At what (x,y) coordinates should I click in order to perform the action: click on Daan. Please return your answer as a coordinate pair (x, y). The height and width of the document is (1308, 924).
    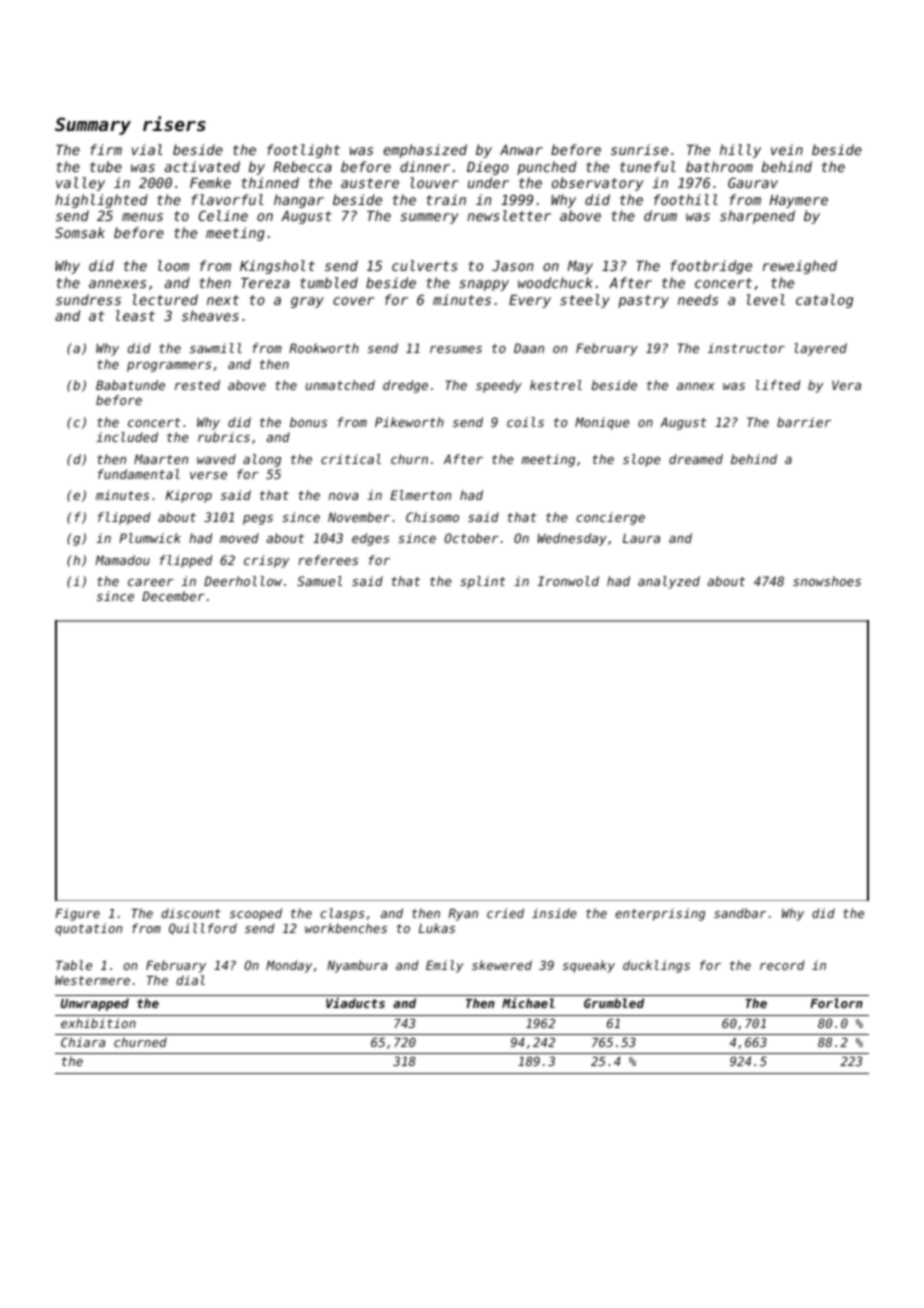
    Looking at the image, I should click on (529, 348).
